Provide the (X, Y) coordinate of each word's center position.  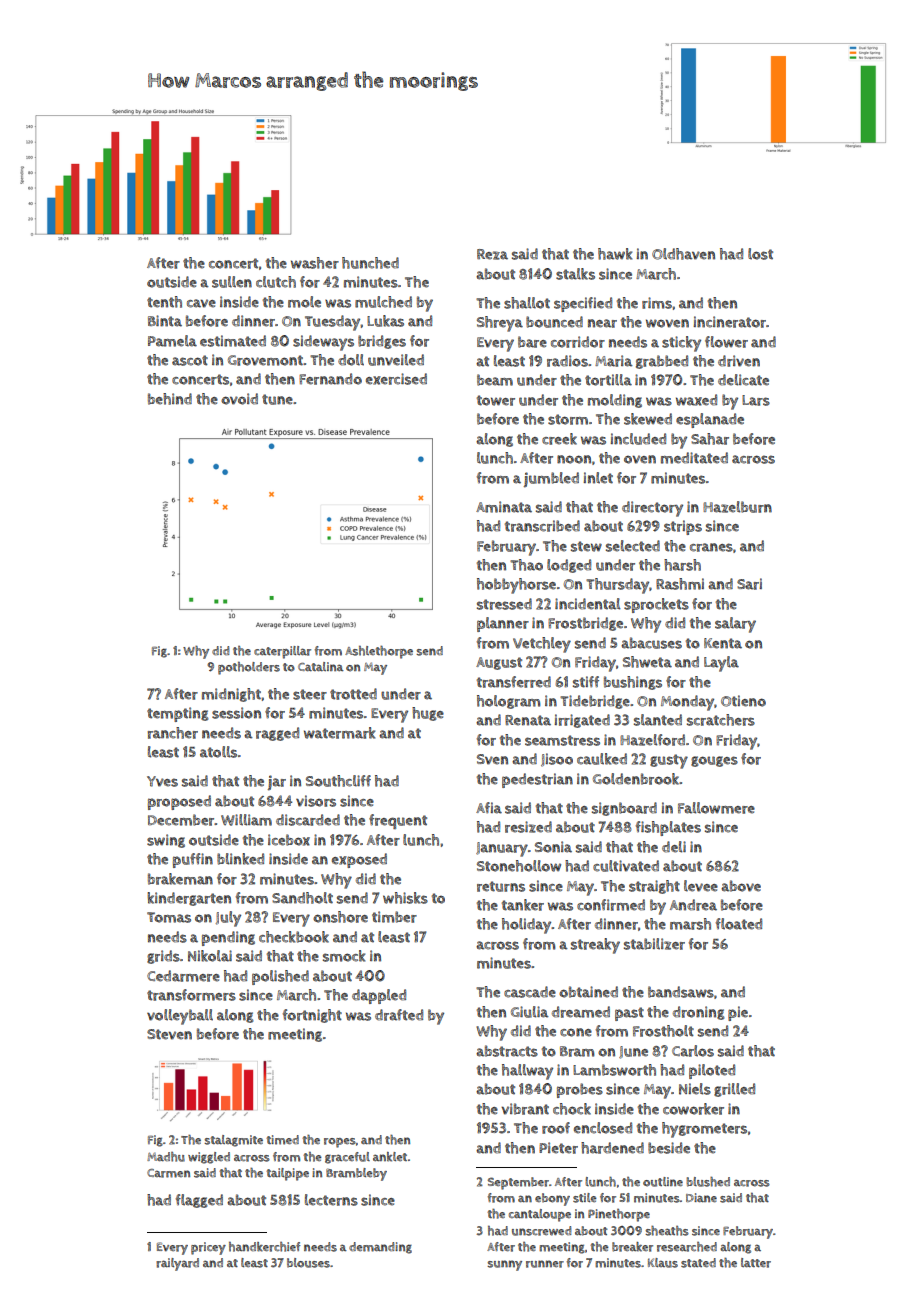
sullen (232, 282)
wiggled (209, 1158)
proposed (179, 802)
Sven (492, 759)
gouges (714, 761)
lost (760, 254)
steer (310, 694)
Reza (492, 254)
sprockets (656, 605)
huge (428, 714)
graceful (347, 1158)
